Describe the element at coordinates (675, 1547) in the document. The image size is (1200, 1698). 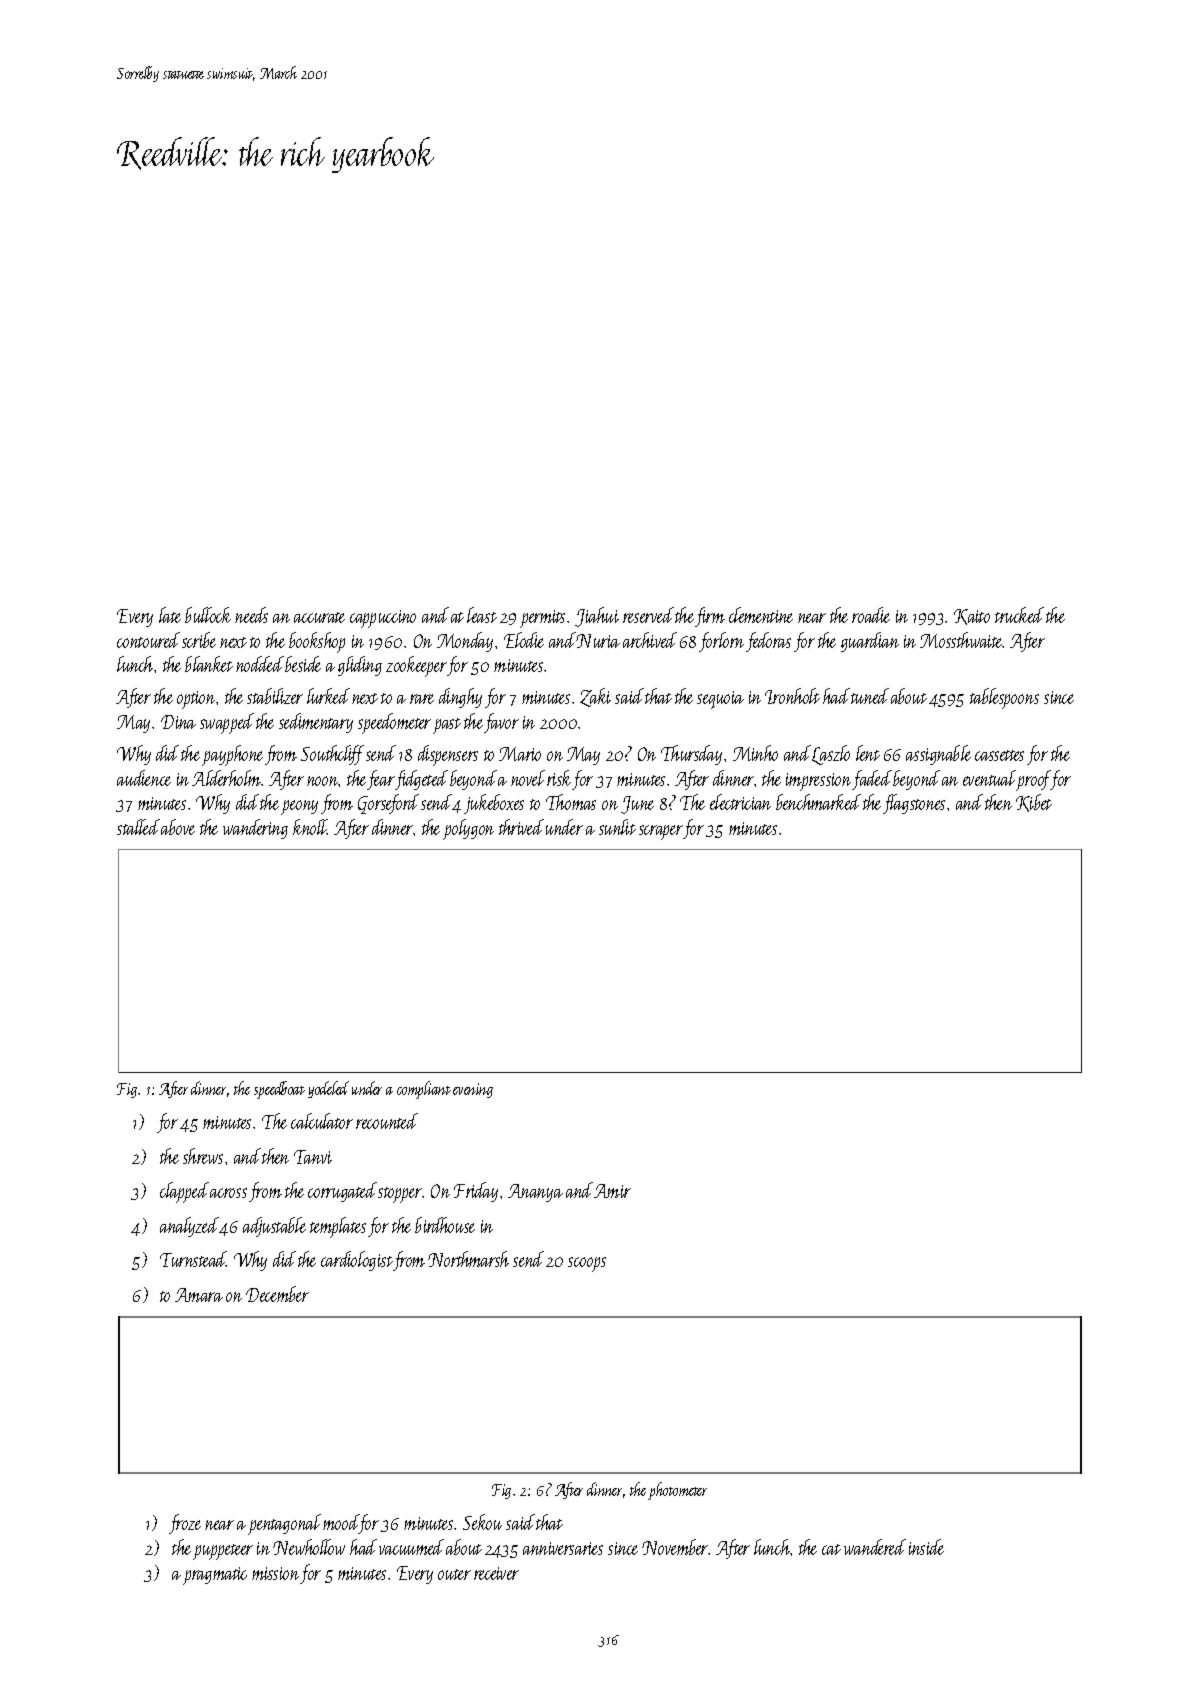
I see `November` at that location.
